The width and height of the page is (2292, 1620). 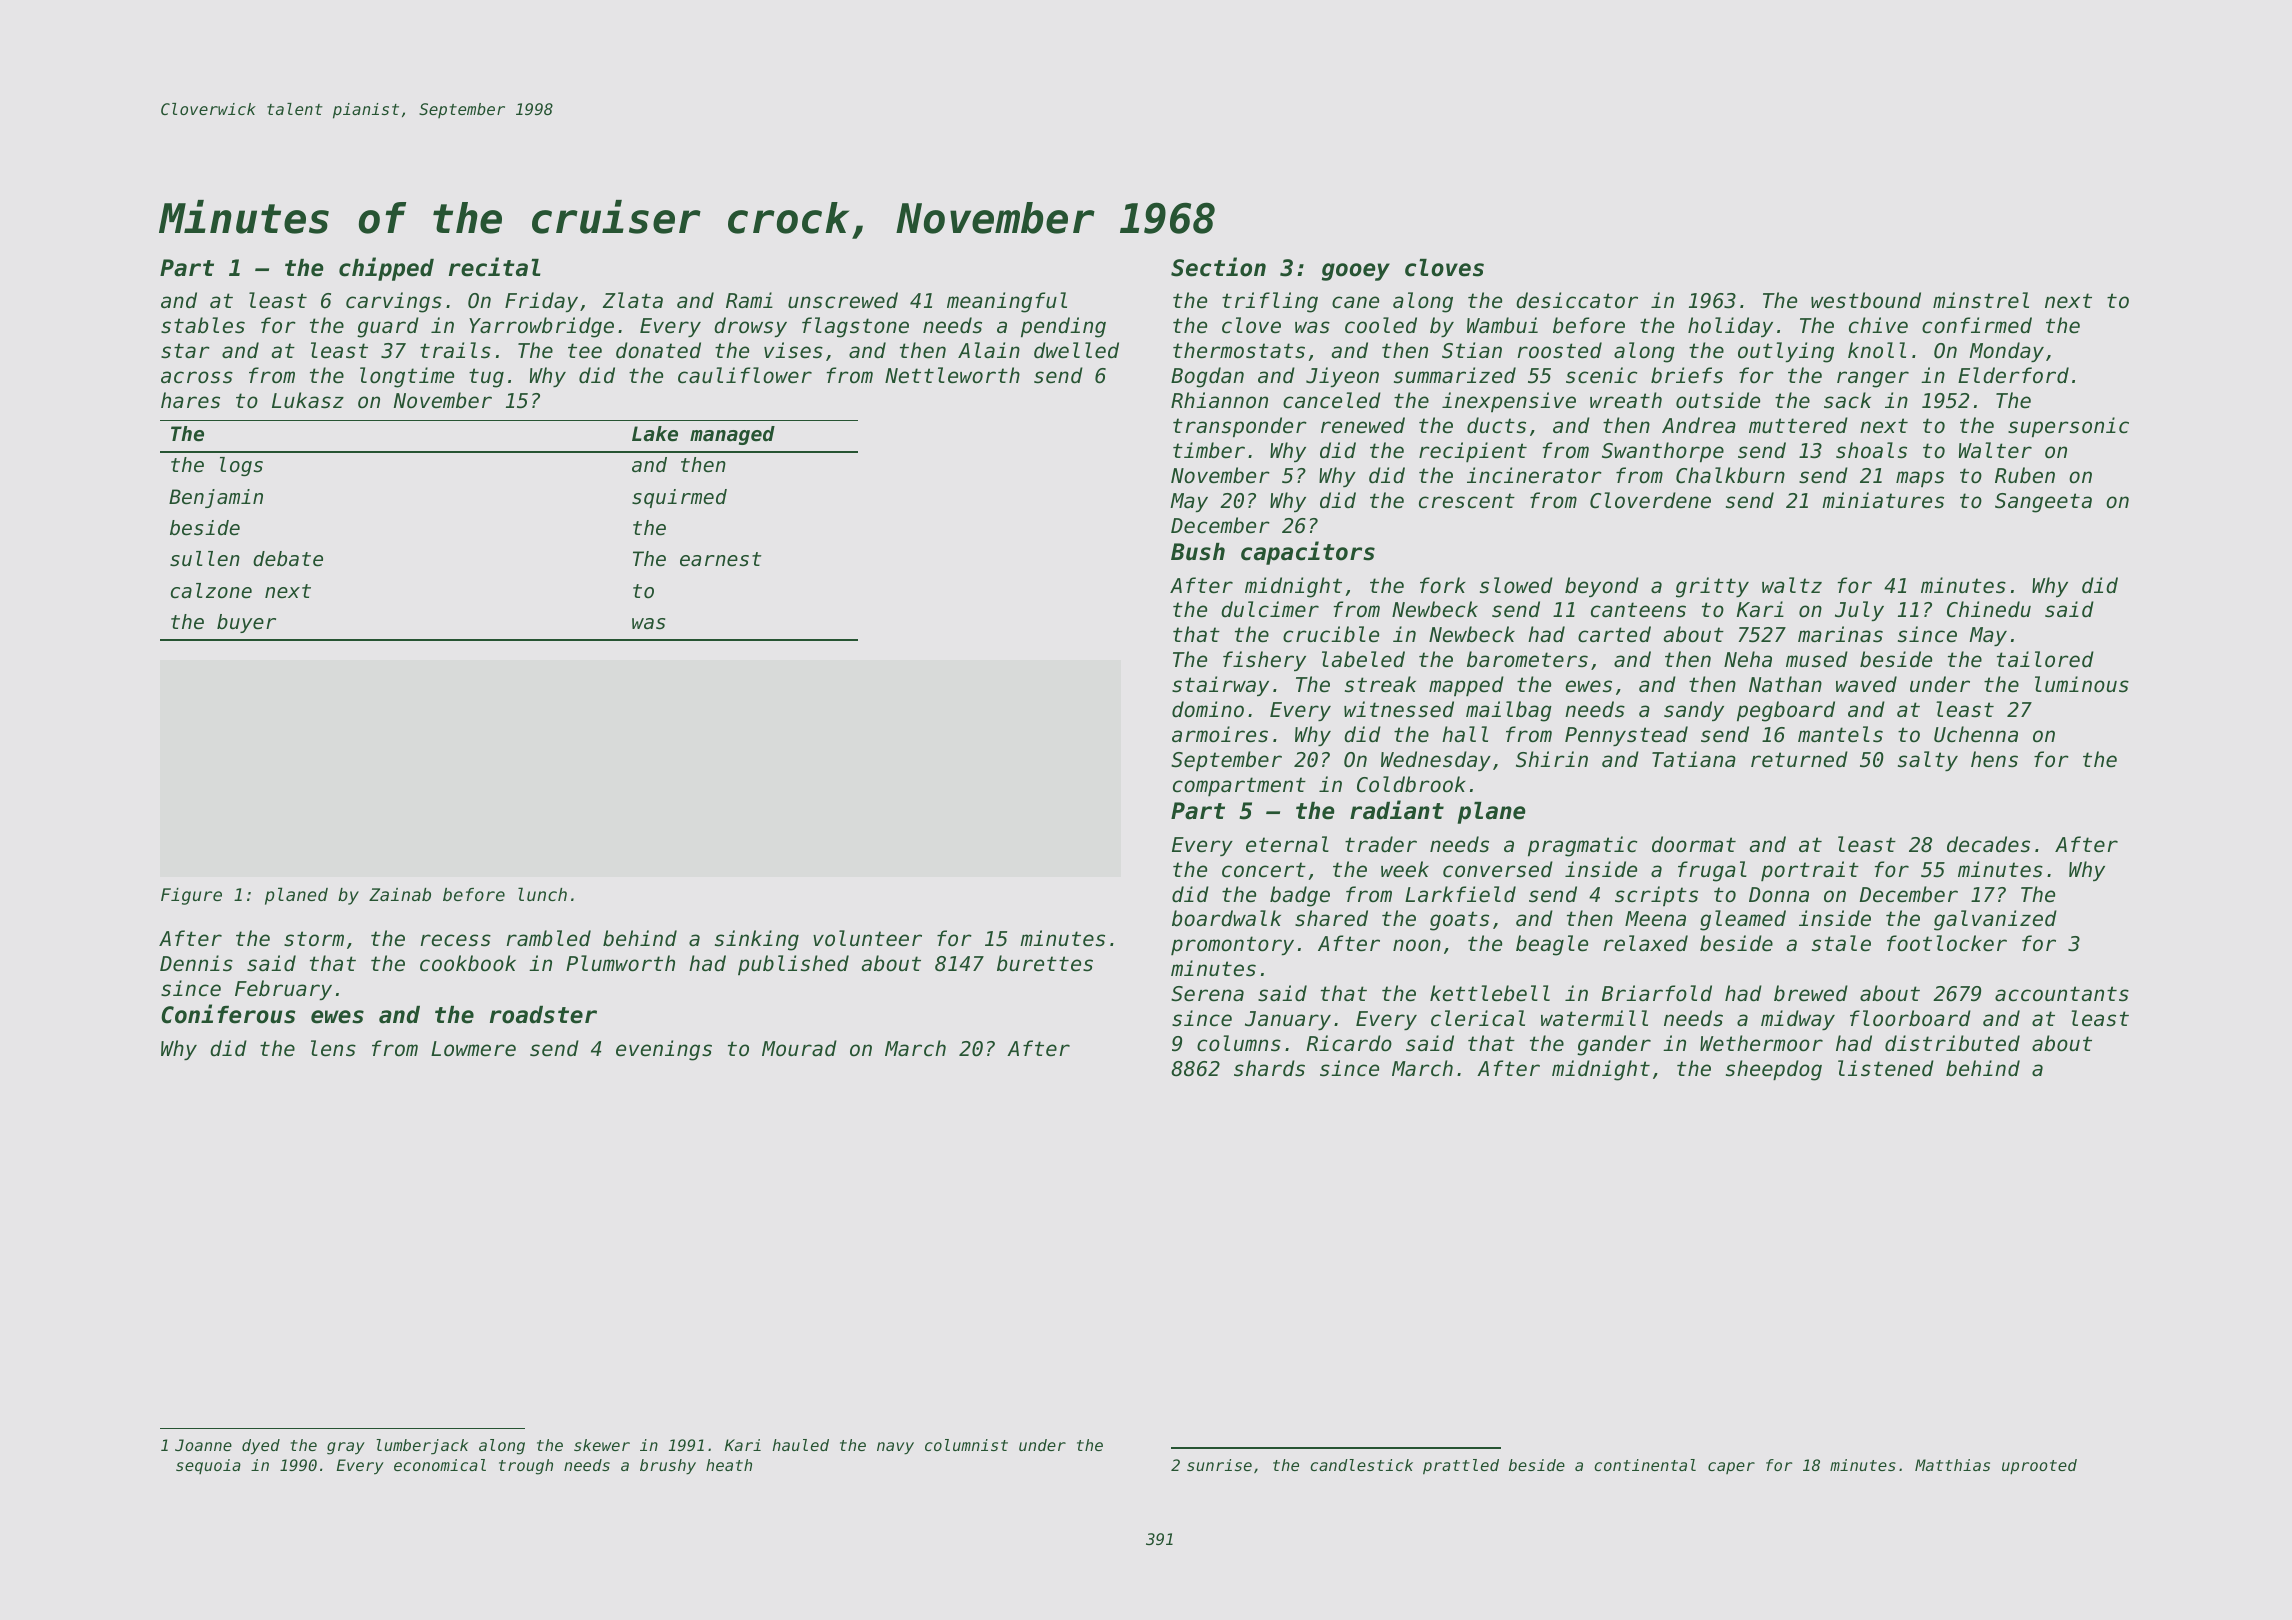 I want to click on squirmed, so click(x=679, y=498).
